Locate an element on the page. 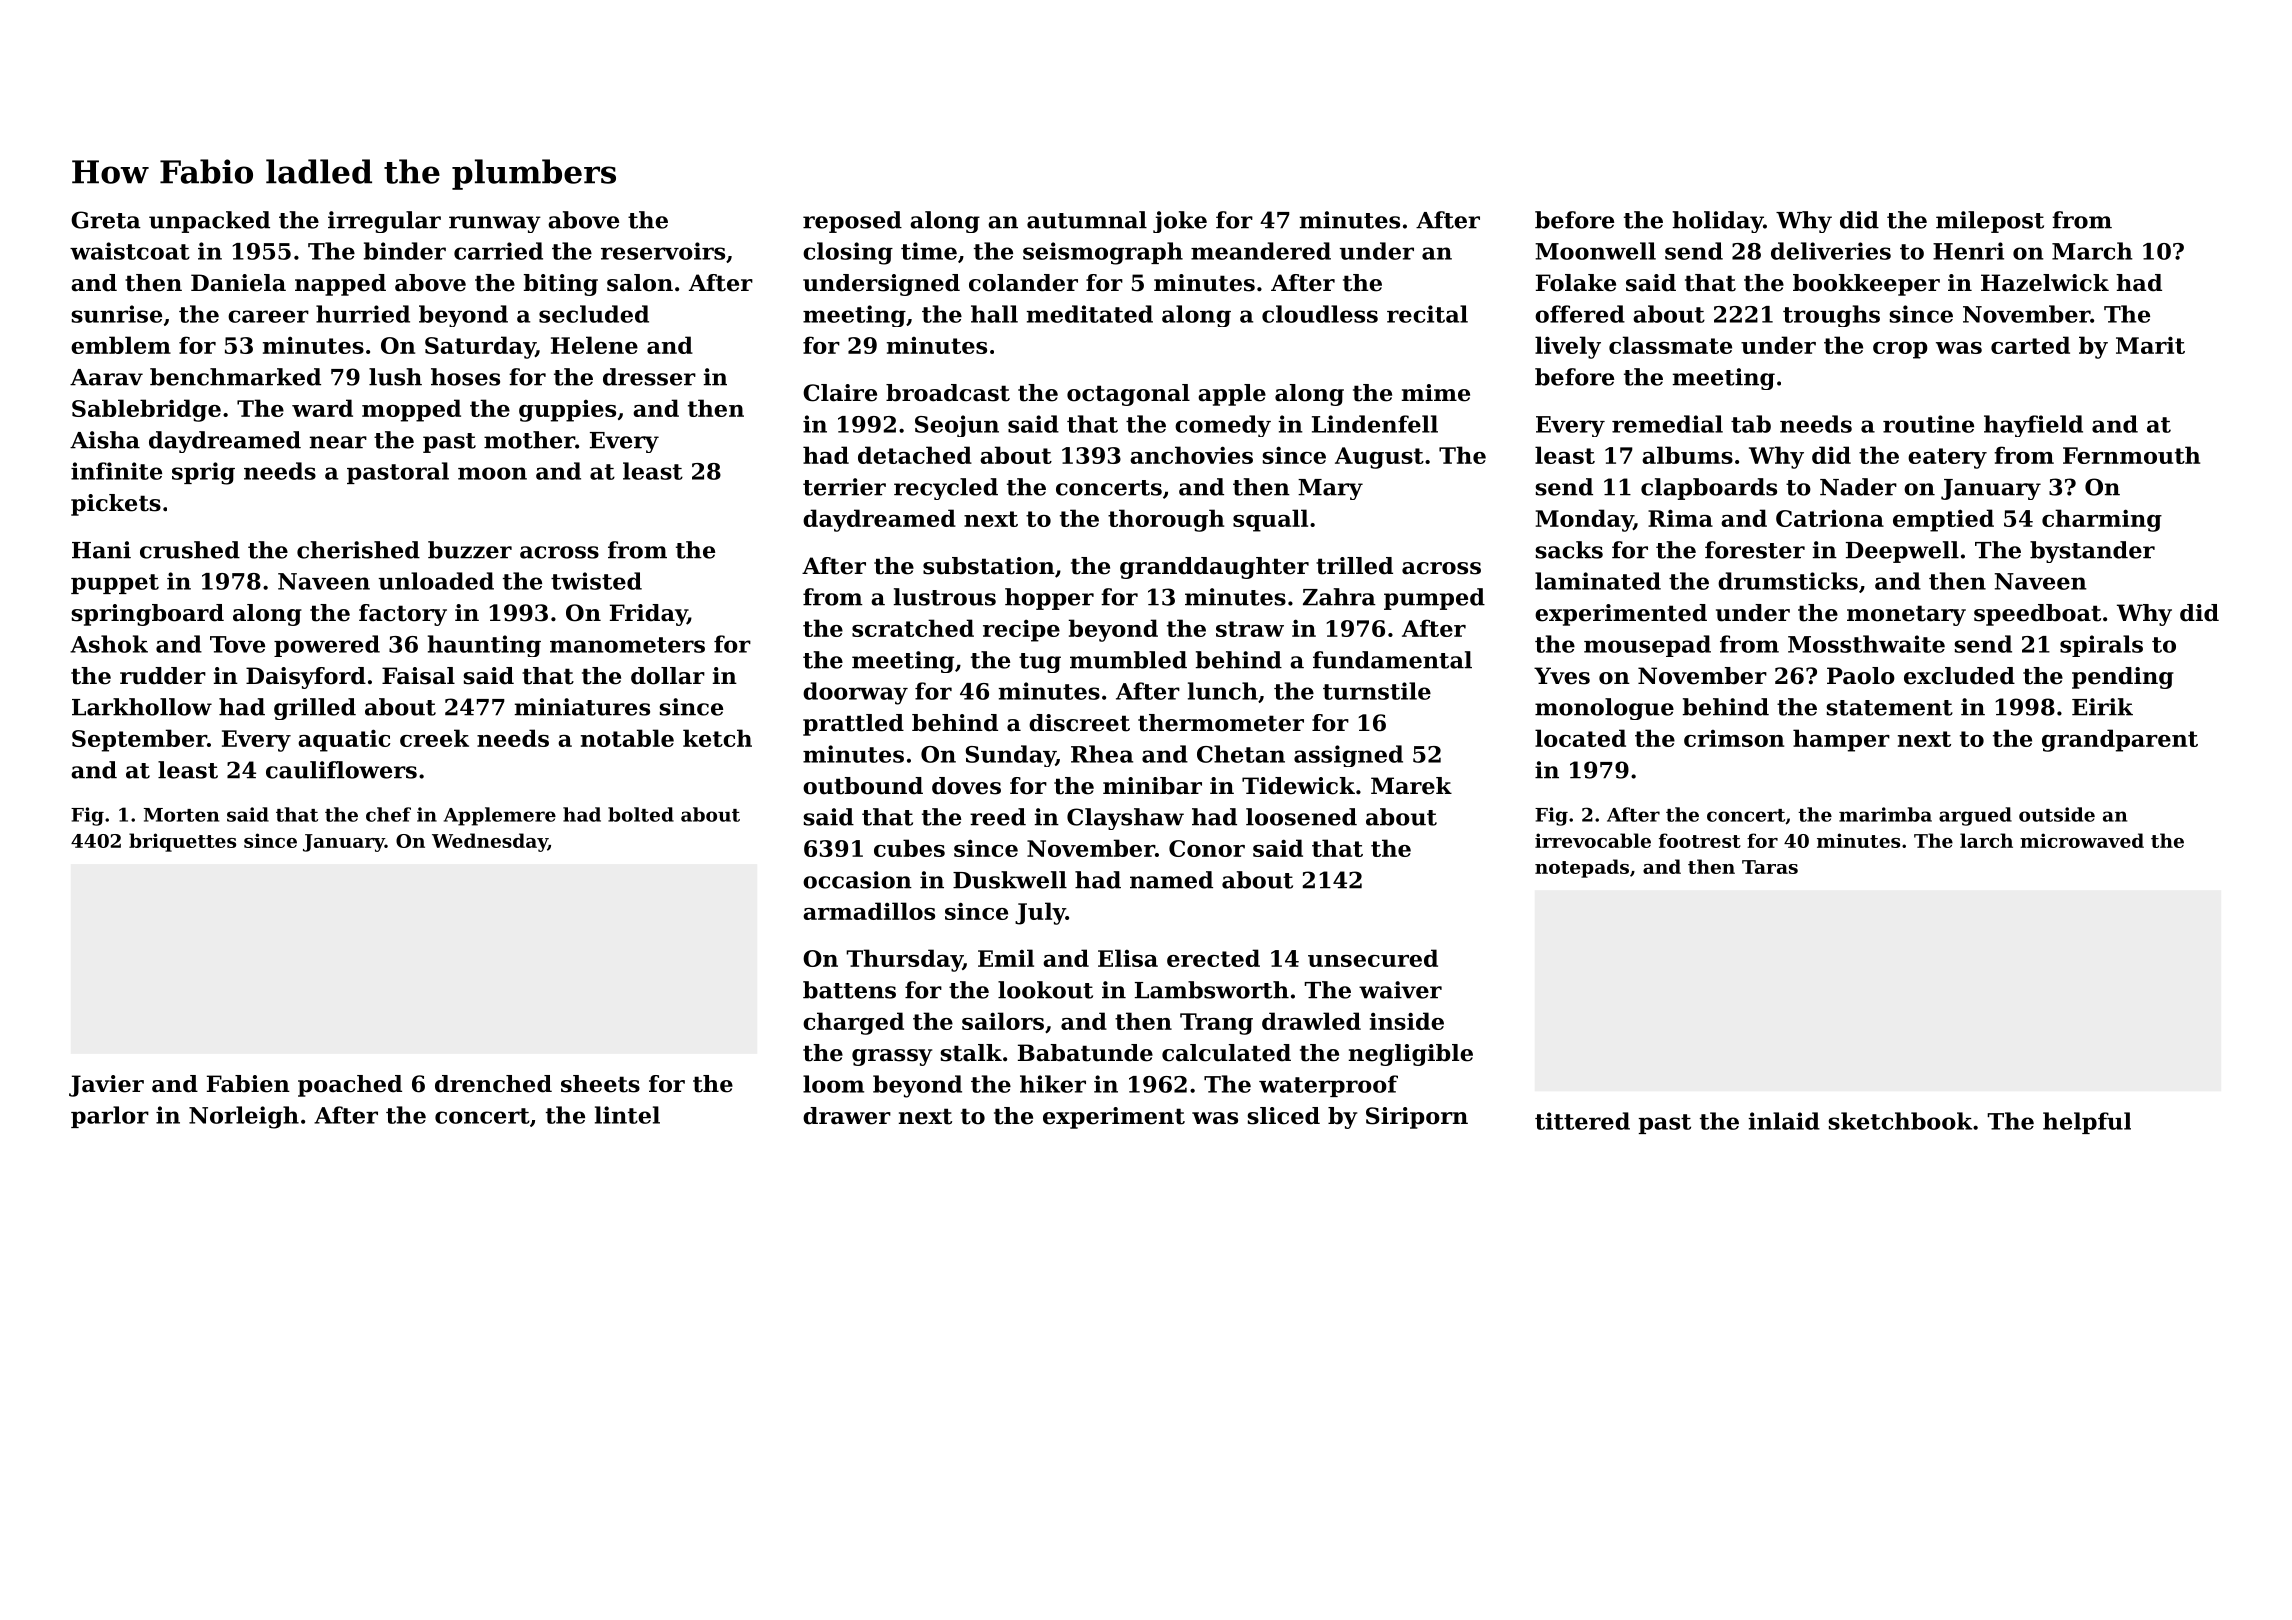 The width and height of the image is (2292, 1620). drawer is located at coordinates (847, 1116).
